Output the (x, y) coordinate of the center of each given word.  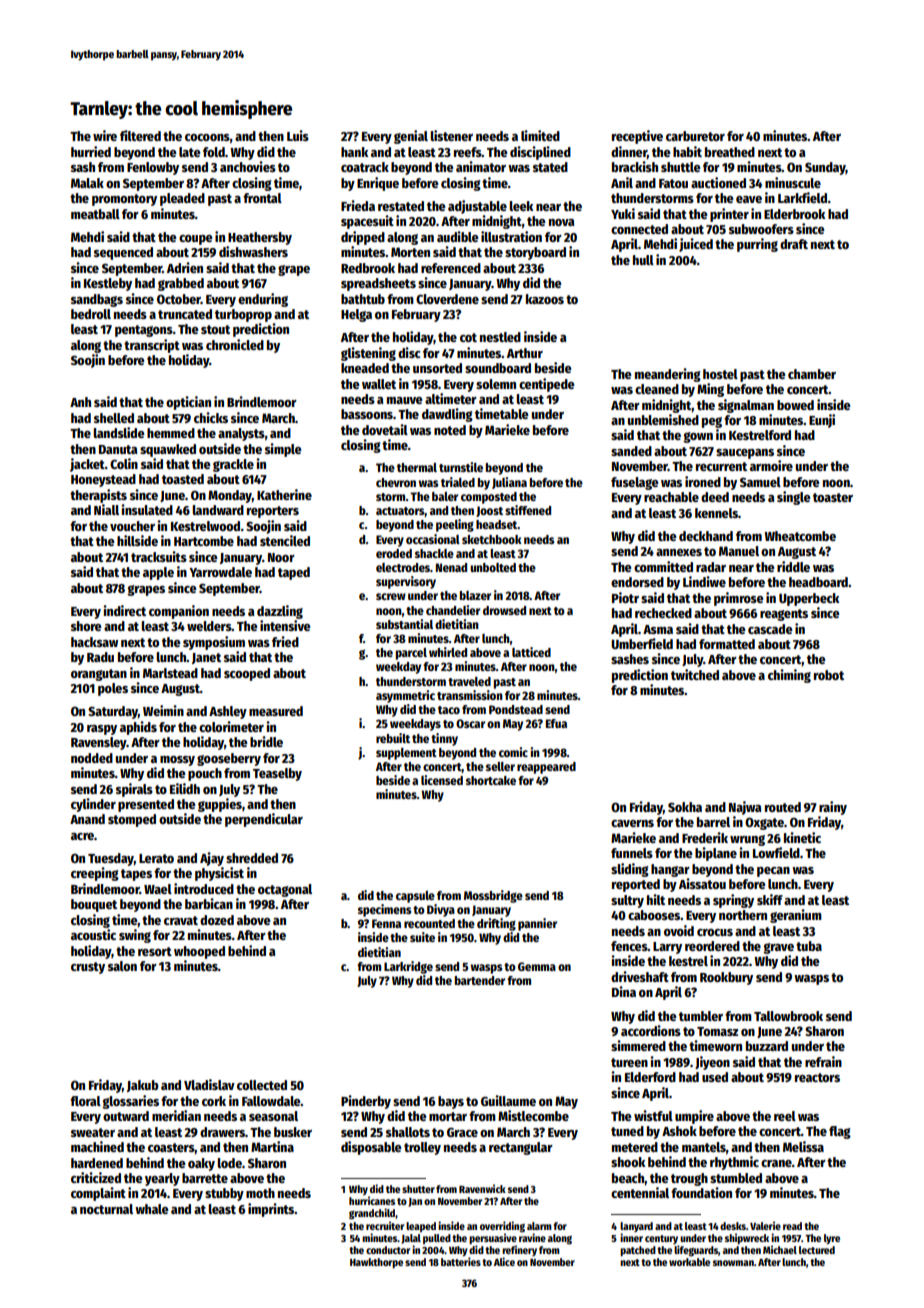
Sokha (685, 807)
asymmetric (405, 696)
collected (262, 1085)
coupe (196, 240)
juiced (696, 245)
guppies (220, 805)
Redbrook (368, 268)
